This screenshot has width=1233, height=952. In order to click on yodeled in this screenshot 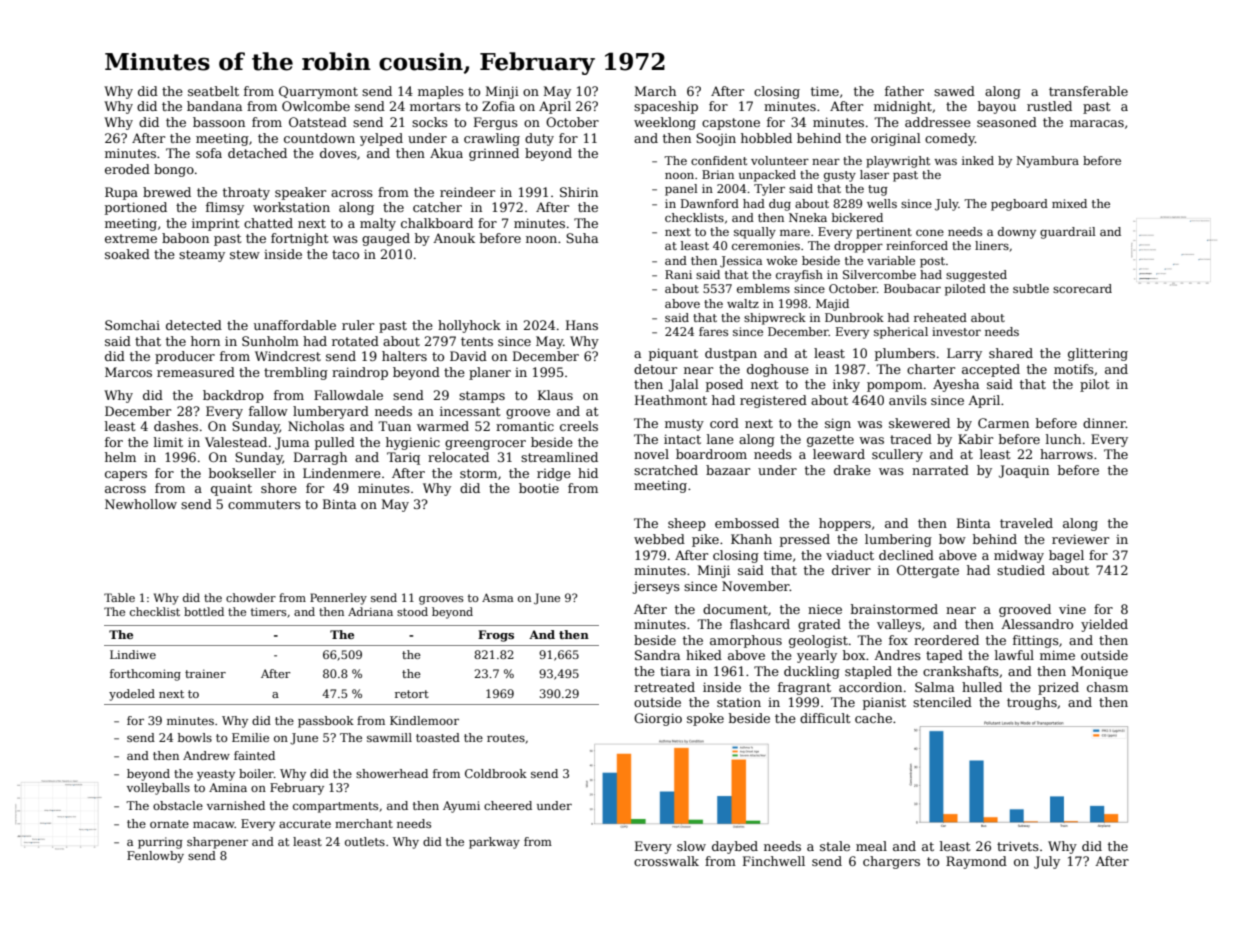, I will do `click(132, 695)`.
